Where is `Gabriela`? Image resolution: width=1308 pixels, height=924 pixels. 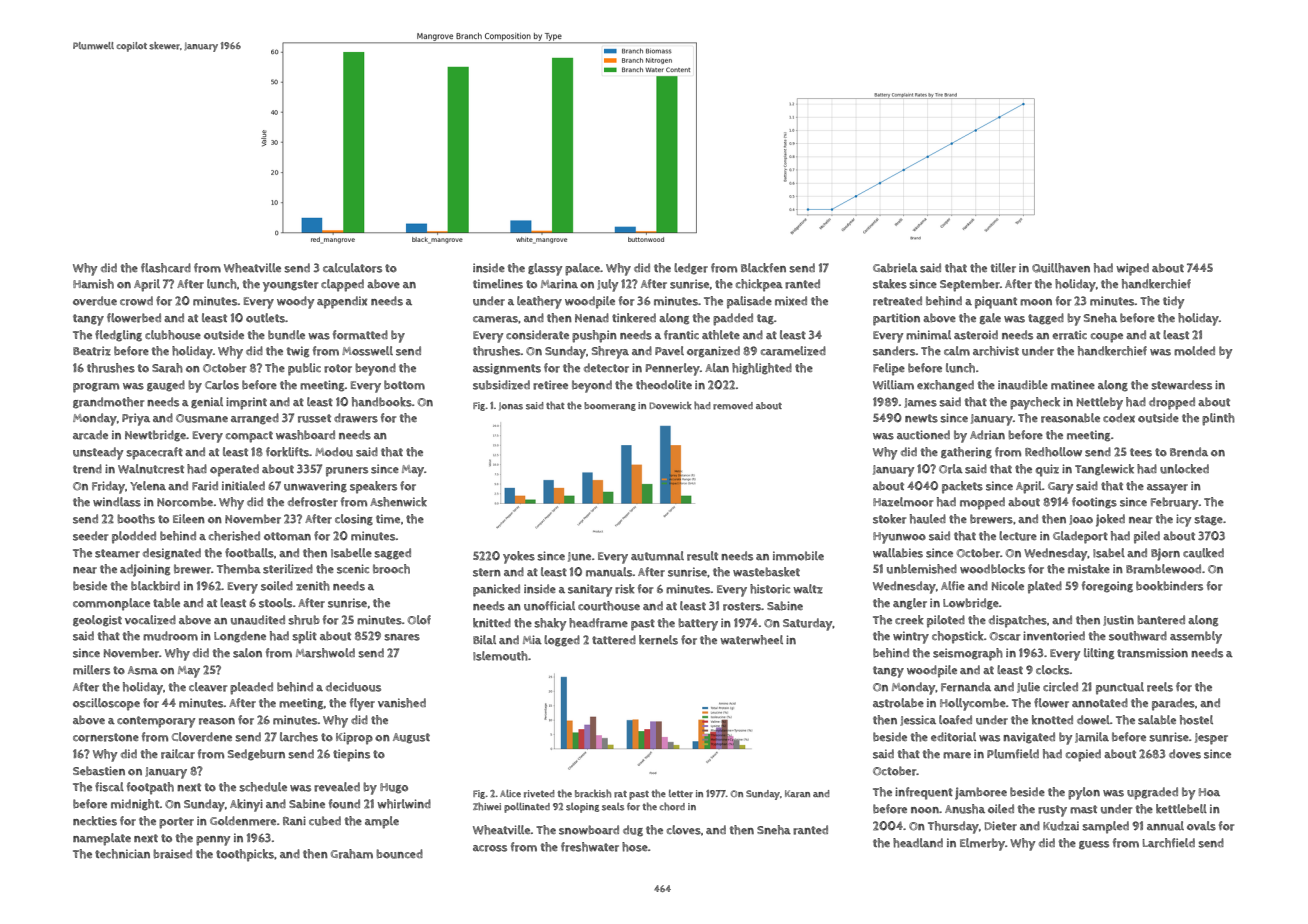 Gabriela is located at coordinates (895, 268).
